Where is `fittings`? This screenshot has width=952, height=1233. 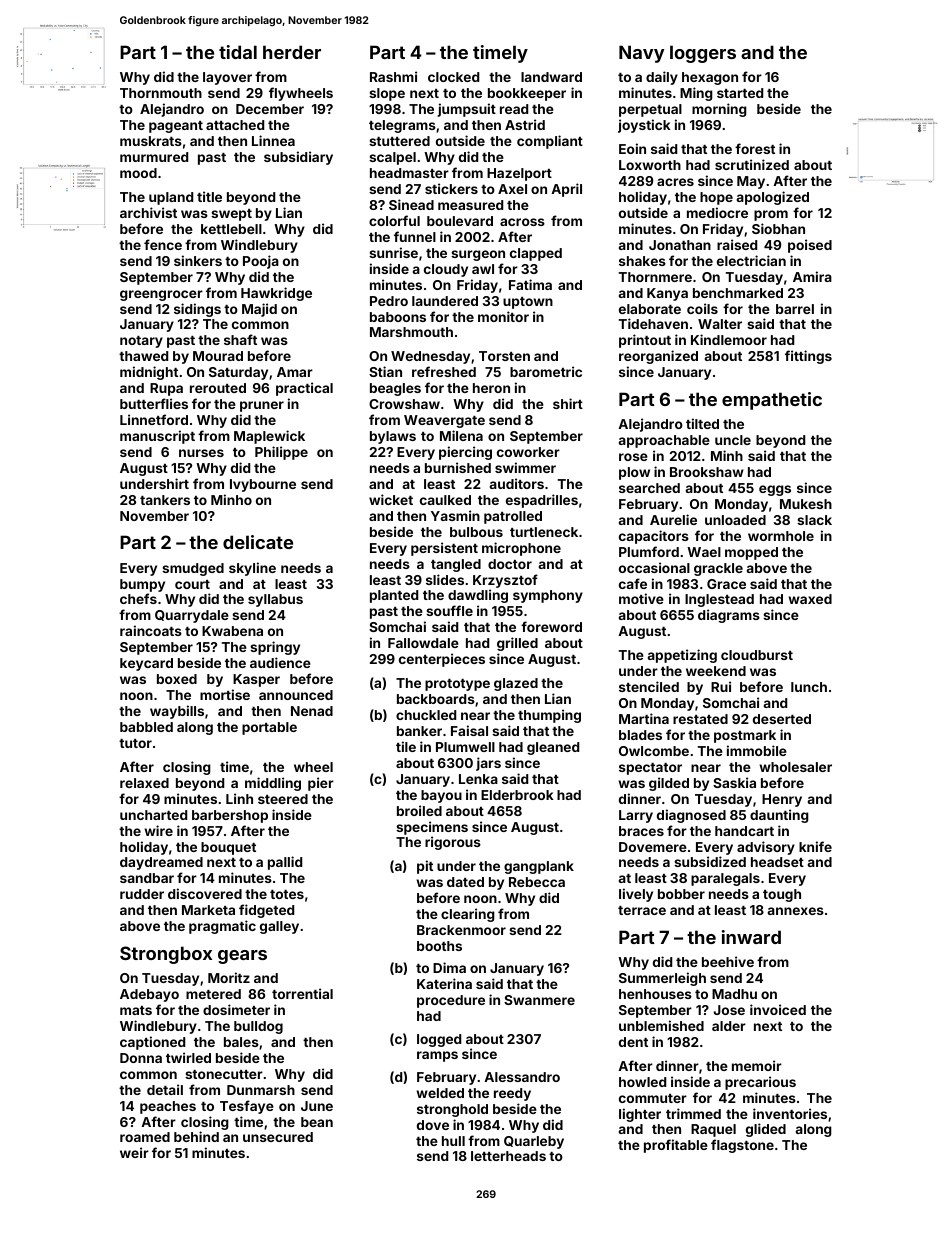
fittings is located at coordinates (808, 357).
